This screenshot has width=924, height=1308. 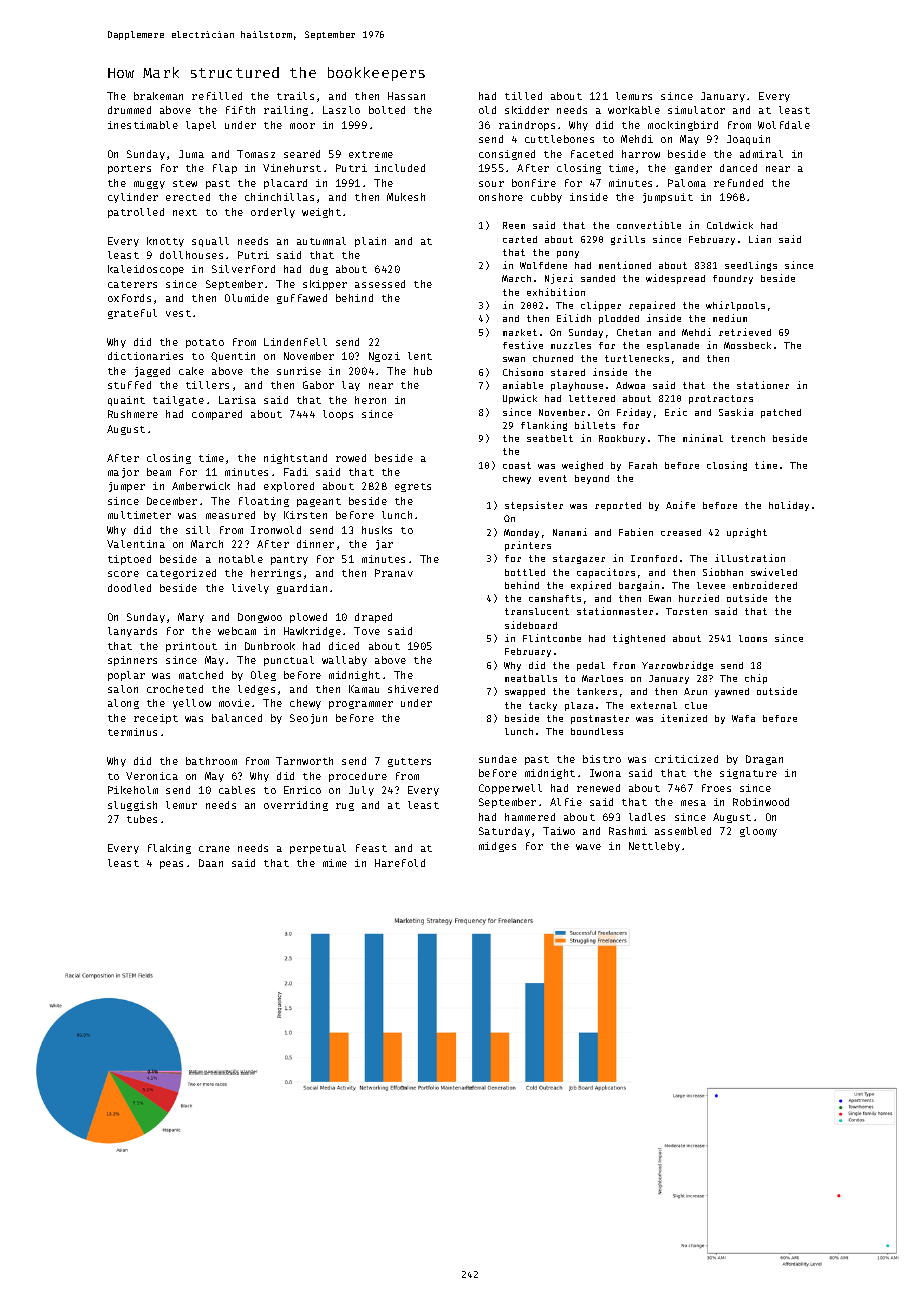 What do you see at coordinates (543, 706) in the screenshot?
I see `tacky` at bounding box center [543, 706].
